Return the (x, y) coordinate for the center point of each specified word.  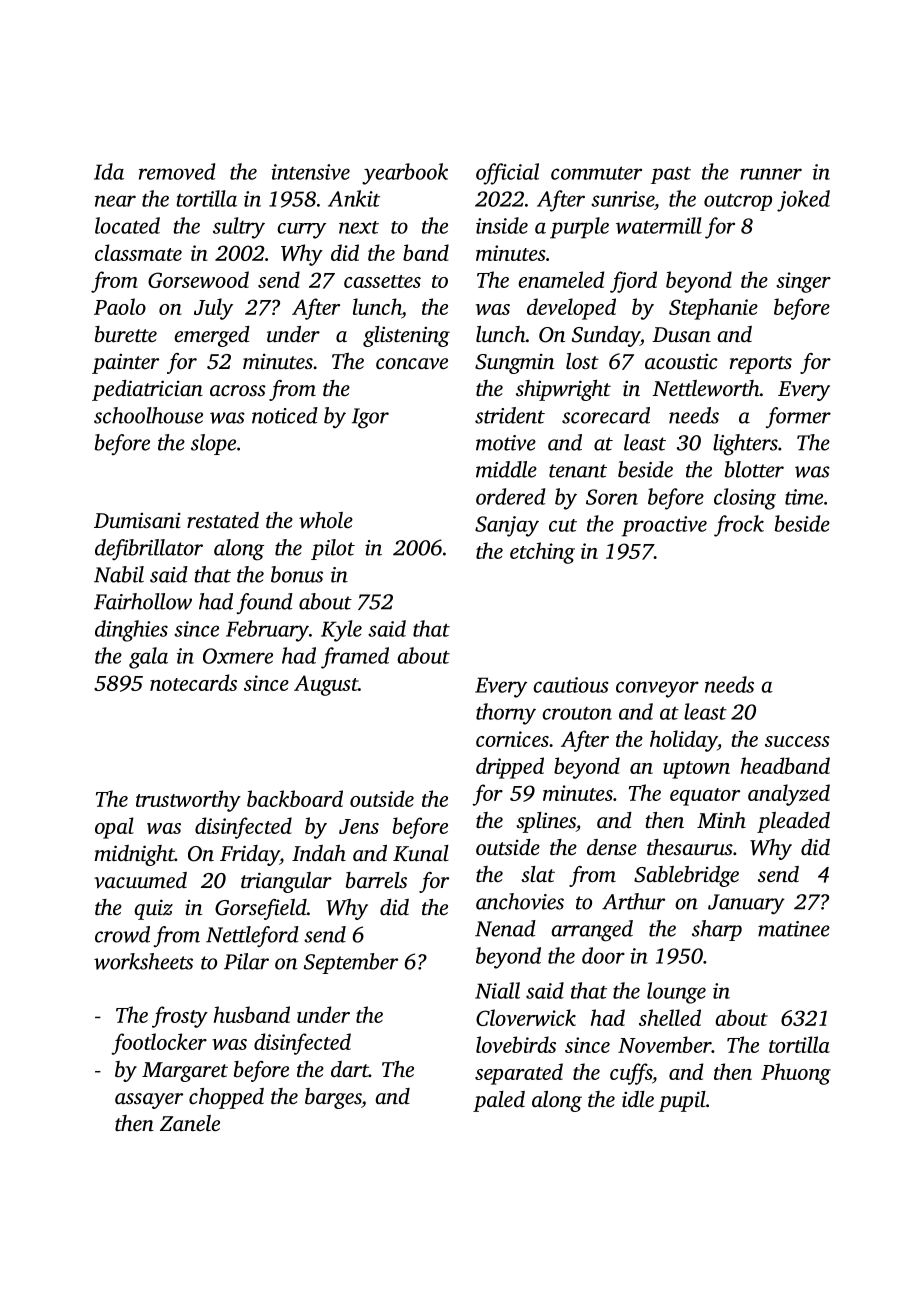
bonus (297, 574)
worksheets (143, 961)
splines (546, 822)
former (798, 417)
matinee (794, 929)
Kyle (341, 631)
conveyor (657, 689)
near (115, 201)
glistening (406, 336)
